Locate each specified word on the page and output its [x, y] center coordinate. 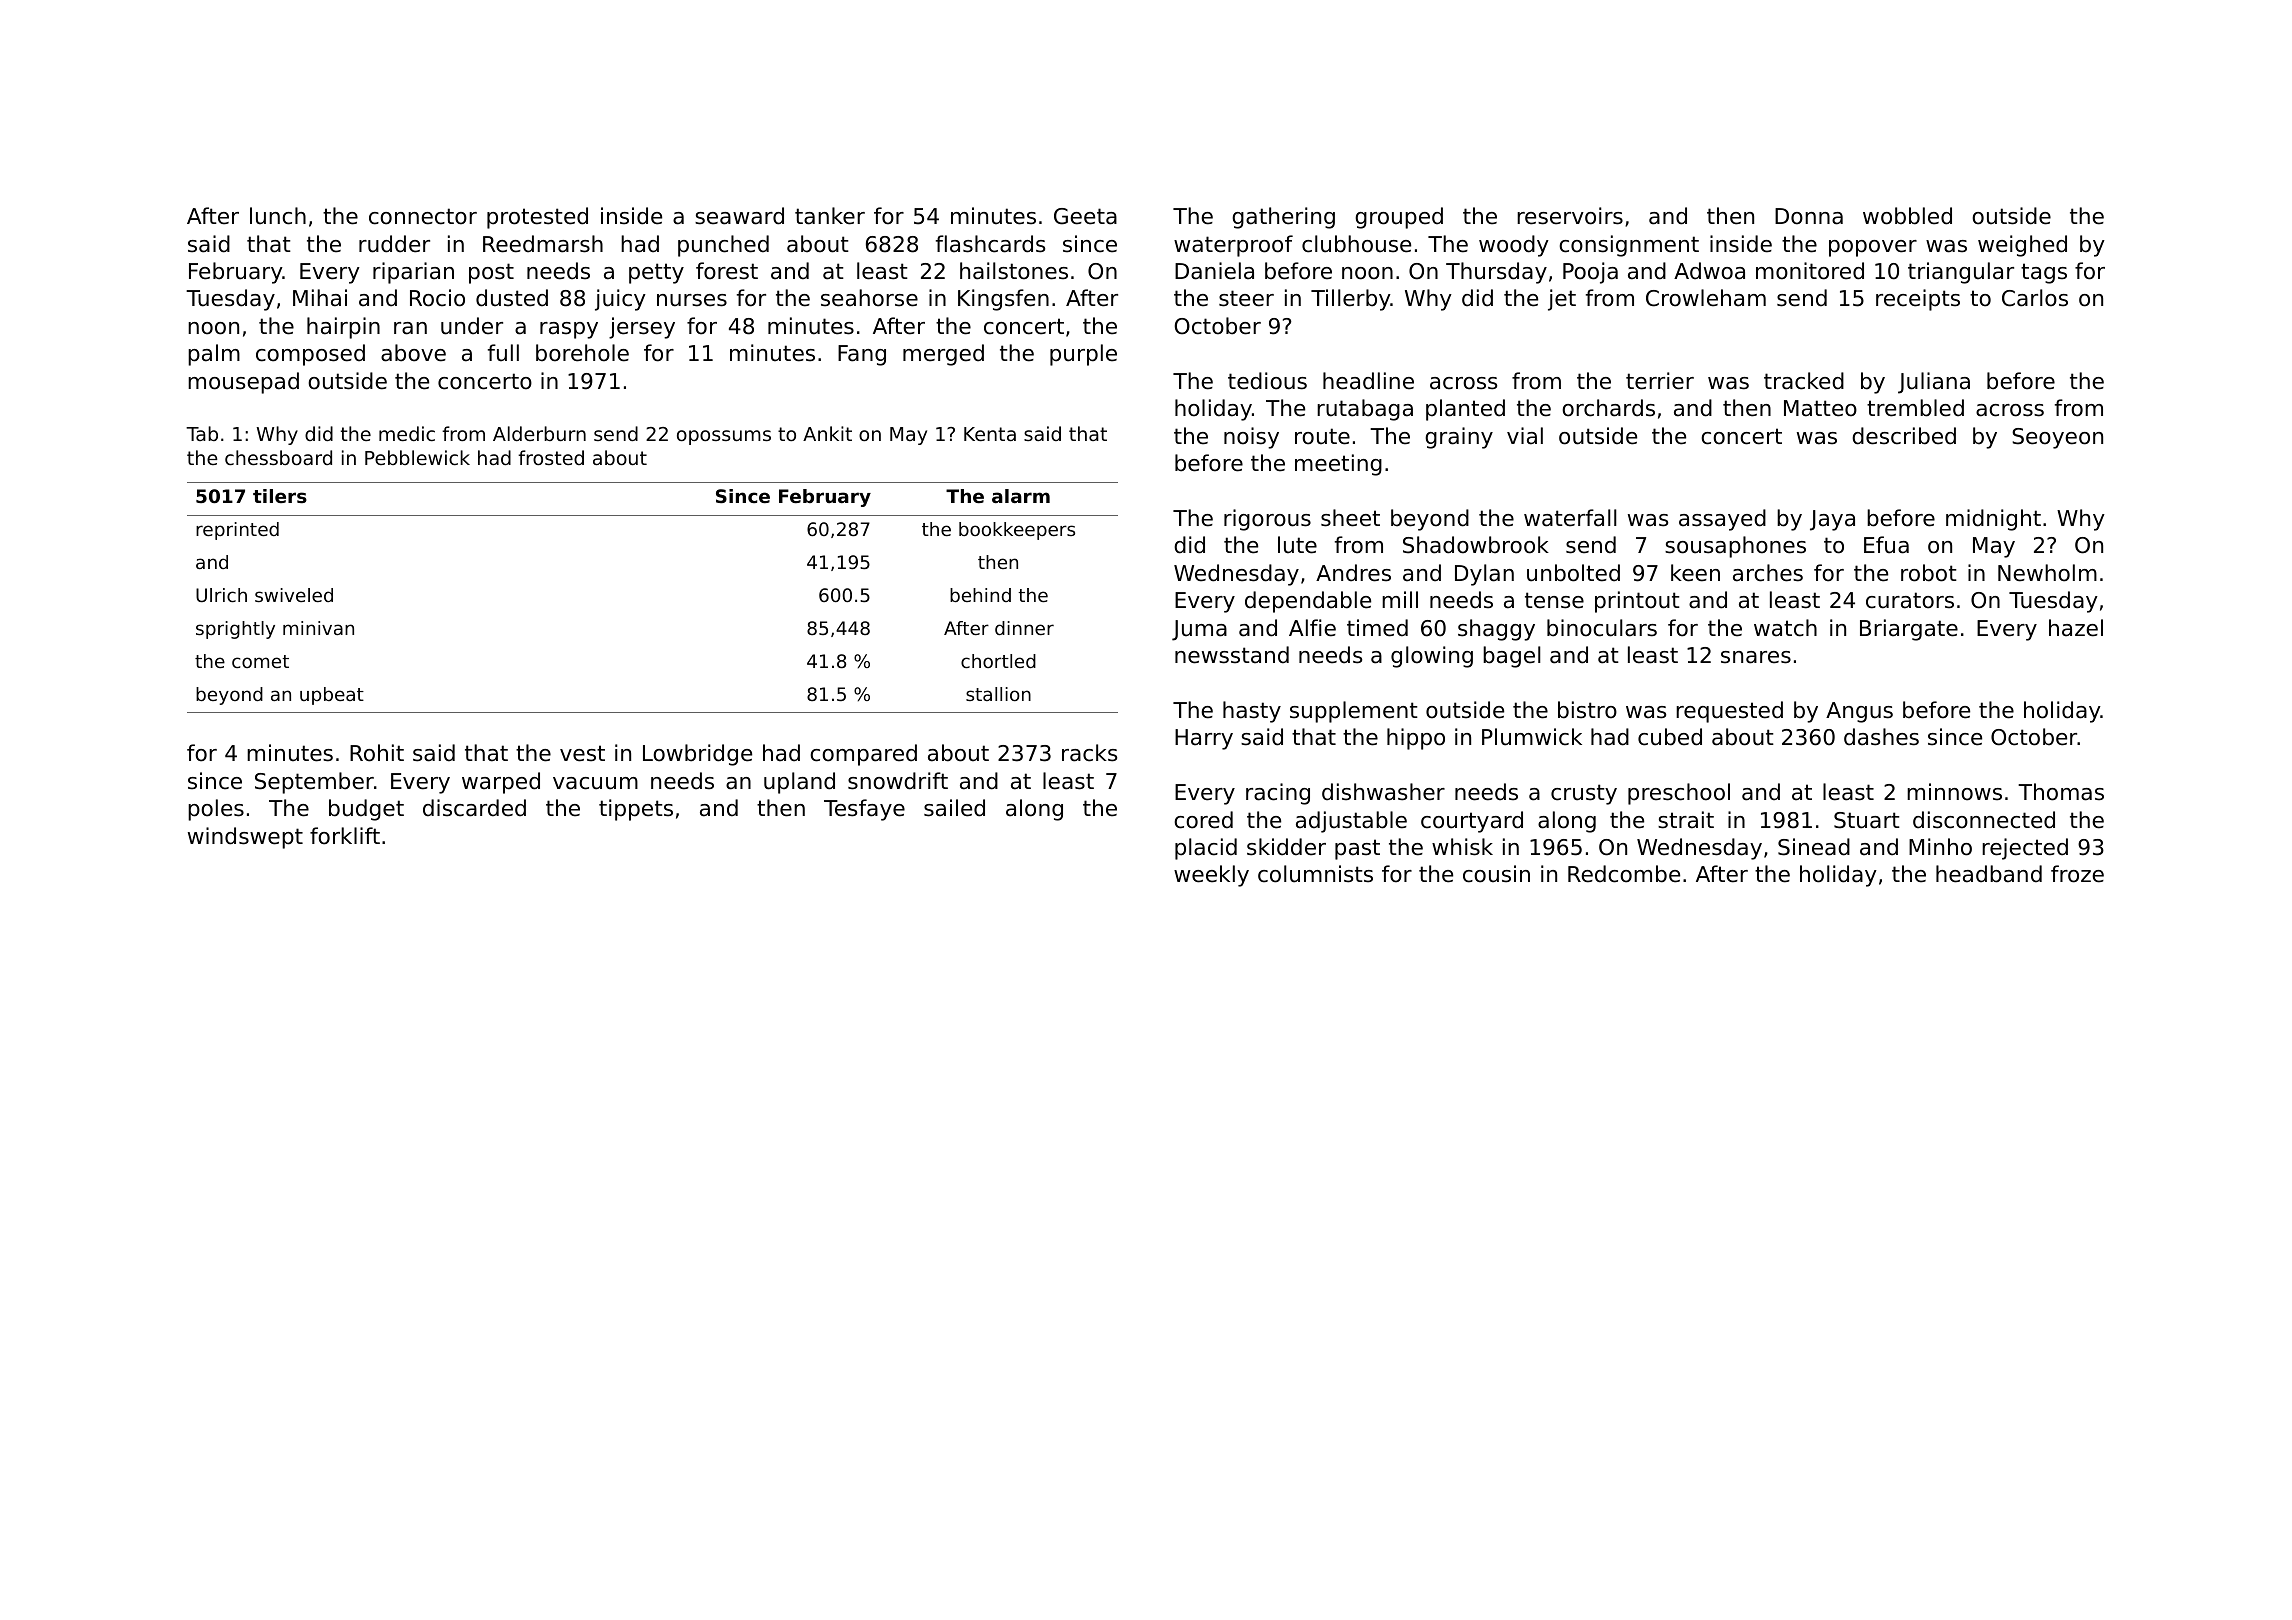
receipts [1918, 300]
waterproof [1233, 246]
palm [214, 355]
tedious [1267, 381]
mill [1400, 599]
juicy [620, 300]
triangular [1961, 273]
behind [980, 595]
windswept [245, 838]
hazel [2076, 628]
